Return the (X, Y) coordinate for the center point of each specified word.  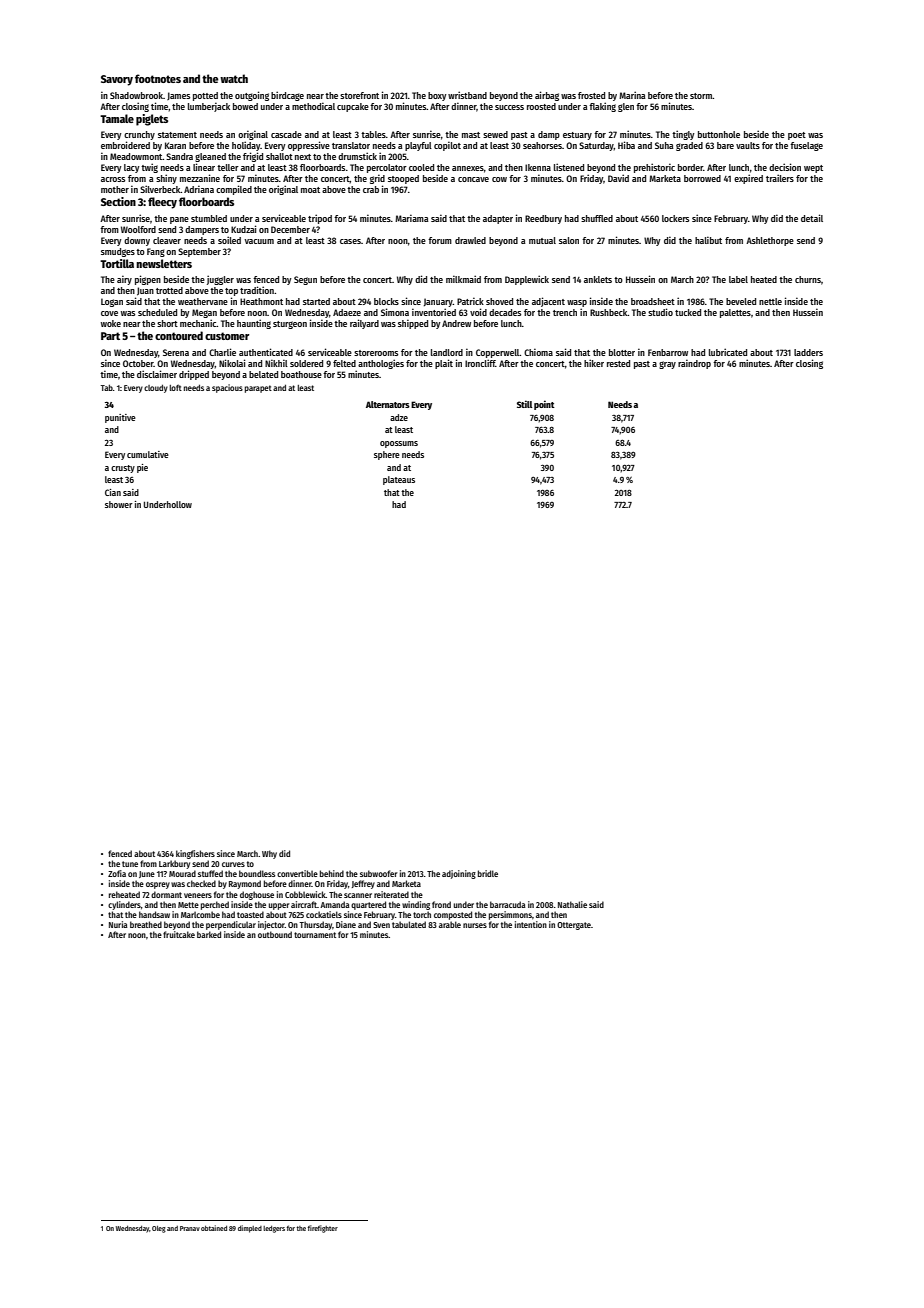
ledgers (274, 1229)
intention (531, 924)
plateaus (399, 480)
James (178, 96)
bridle (488, 873)
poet (797, 136)
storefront (359, 95)
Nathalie (572, 904)
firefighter (323, 1229)
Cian (113, 492)
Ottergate (574, 926)
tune (130, 864)
